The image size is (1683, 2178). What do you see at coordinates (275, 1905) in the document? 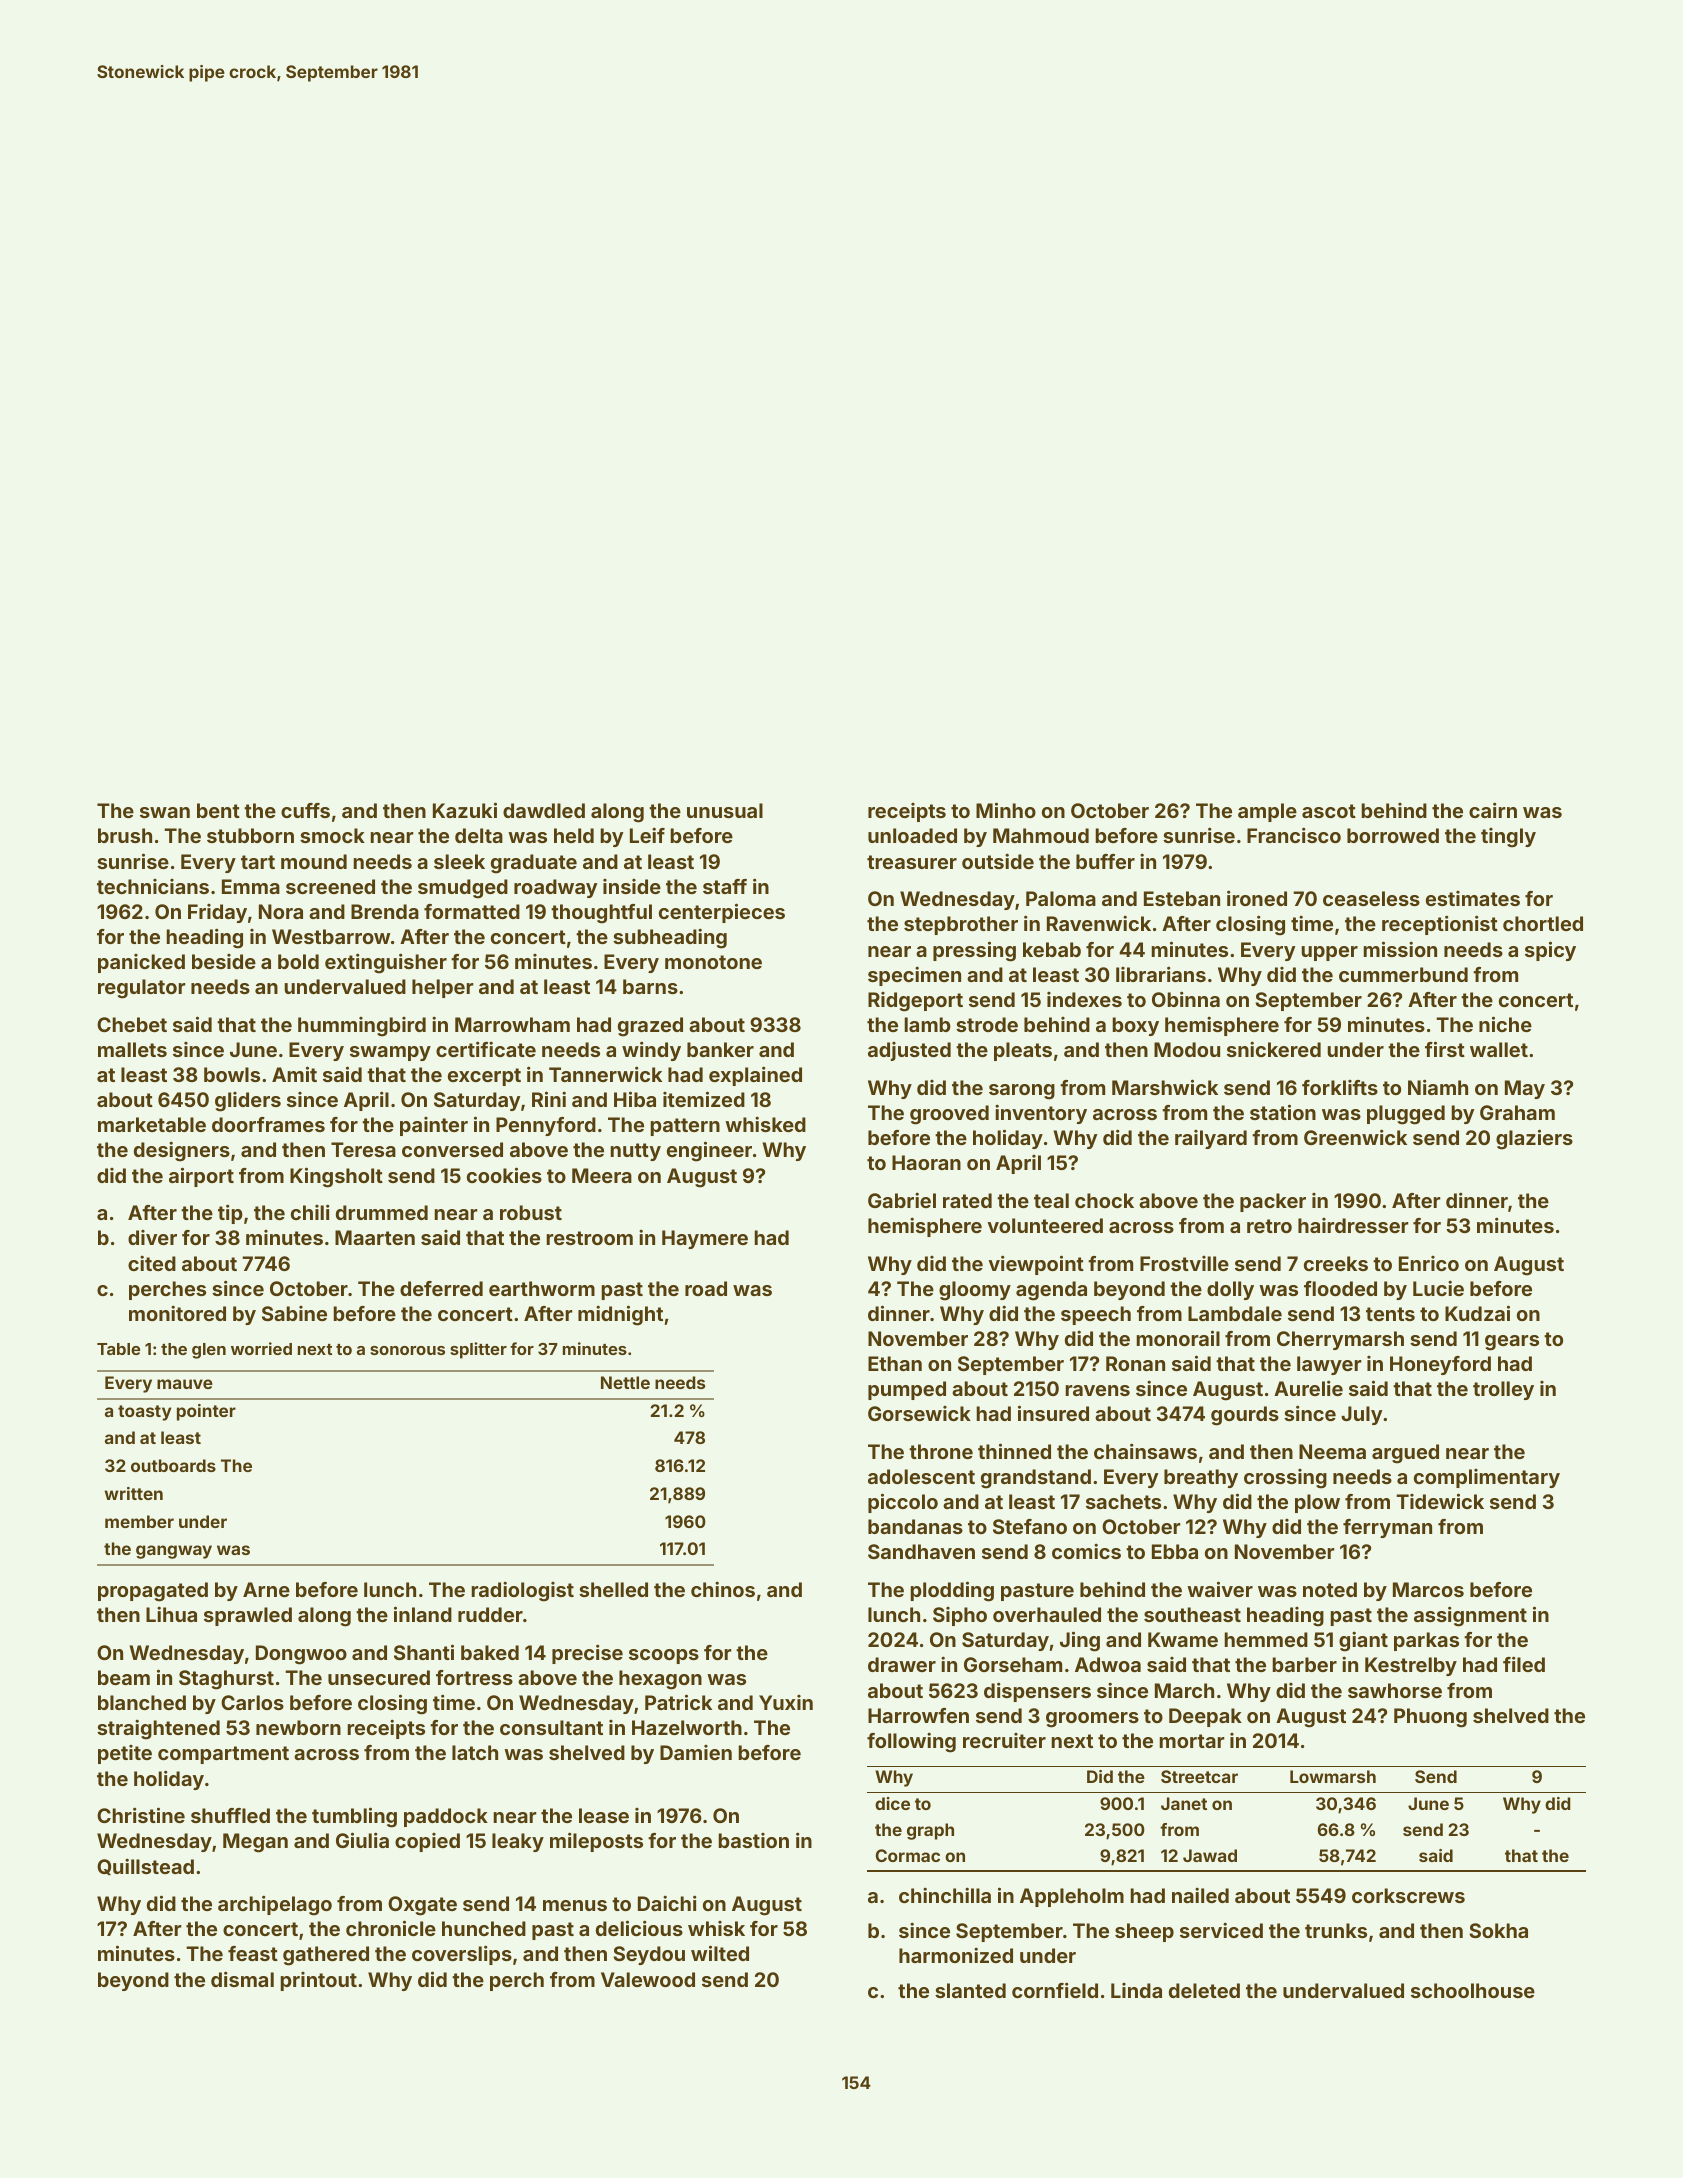
I see `archipelago` at bounding box center [275, 1905].
